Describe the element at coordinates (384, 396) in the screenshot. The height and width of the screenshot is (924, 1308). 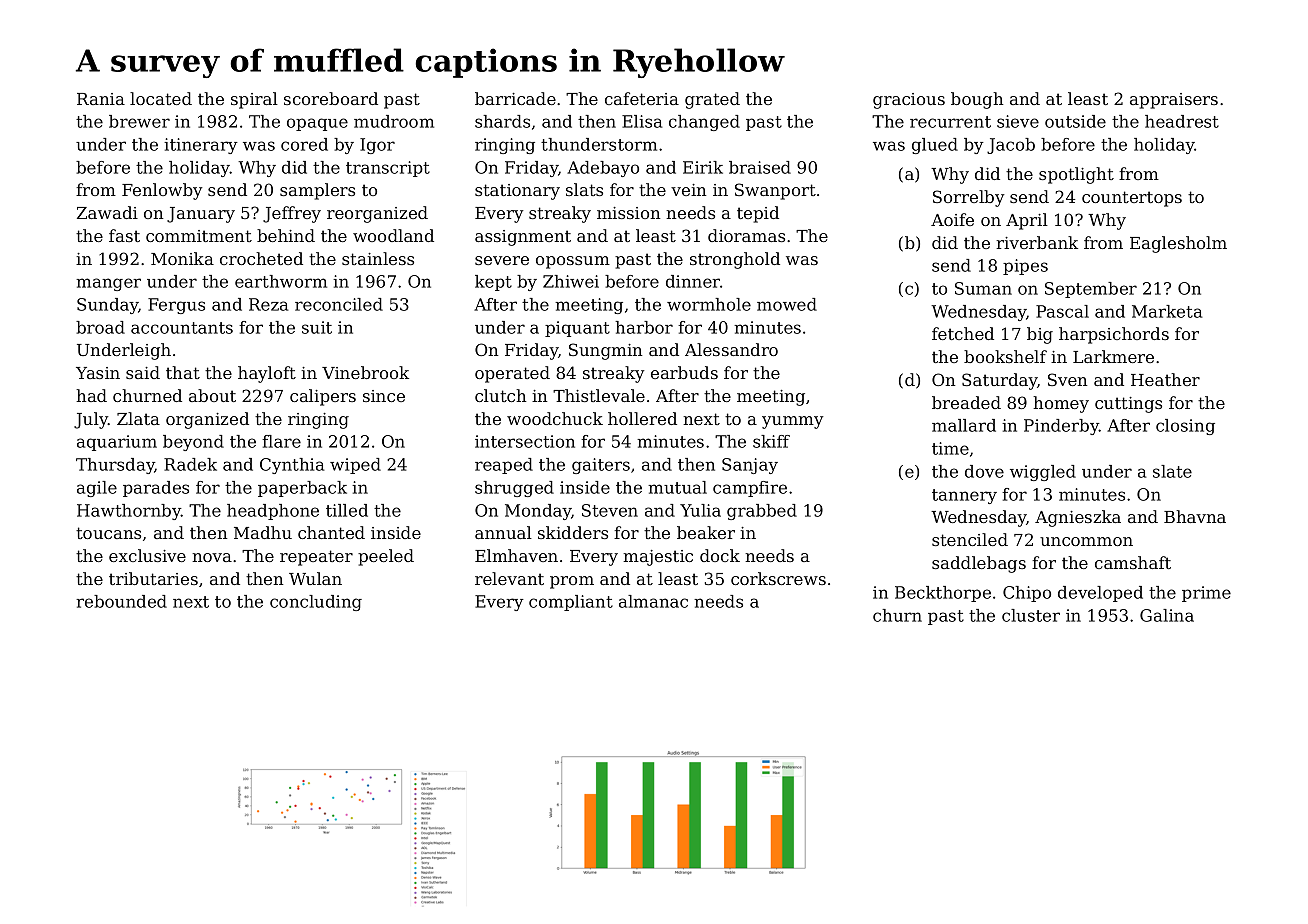
I see `since` at that location.
